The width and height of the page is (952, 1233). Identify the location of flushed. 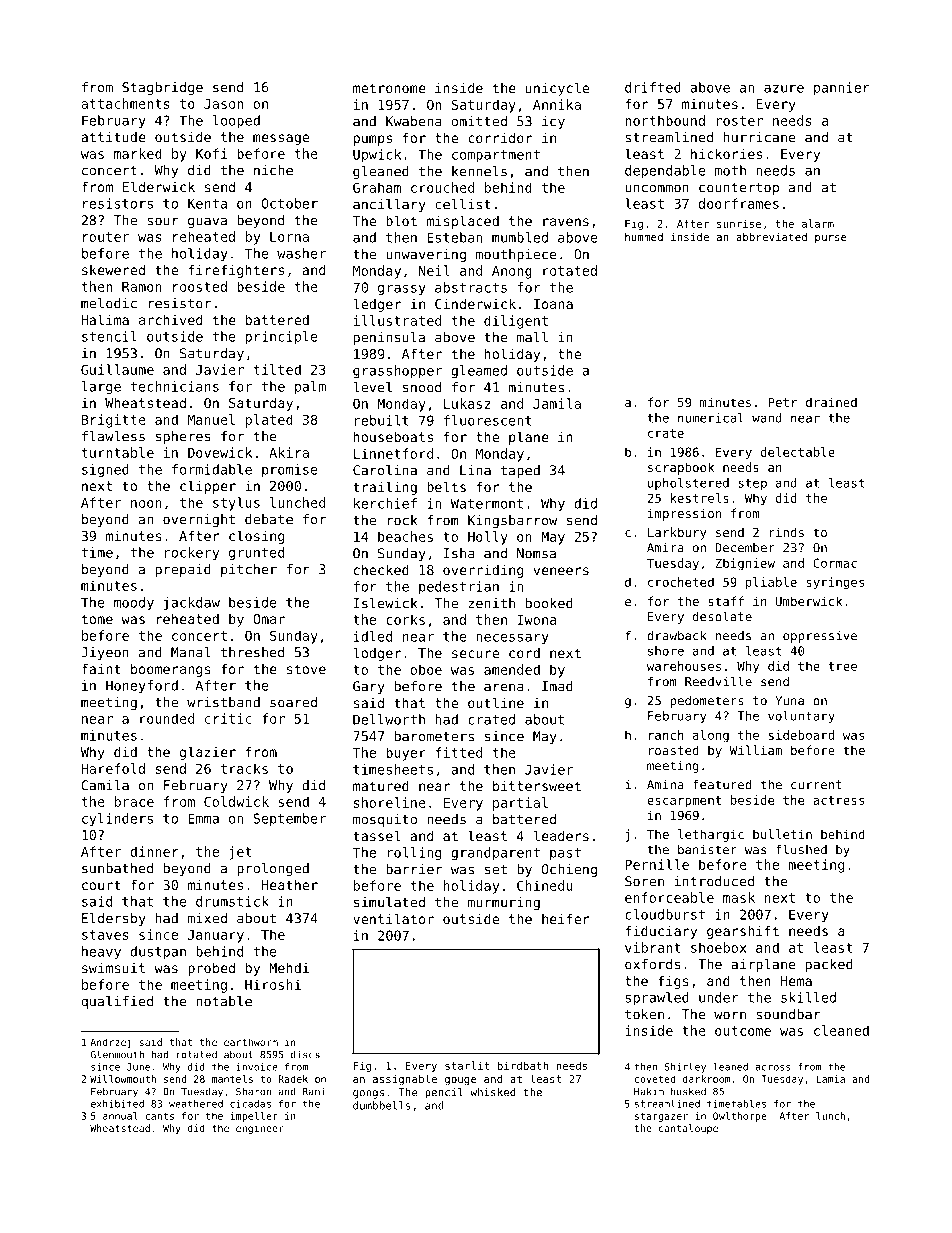
(801, 849).
